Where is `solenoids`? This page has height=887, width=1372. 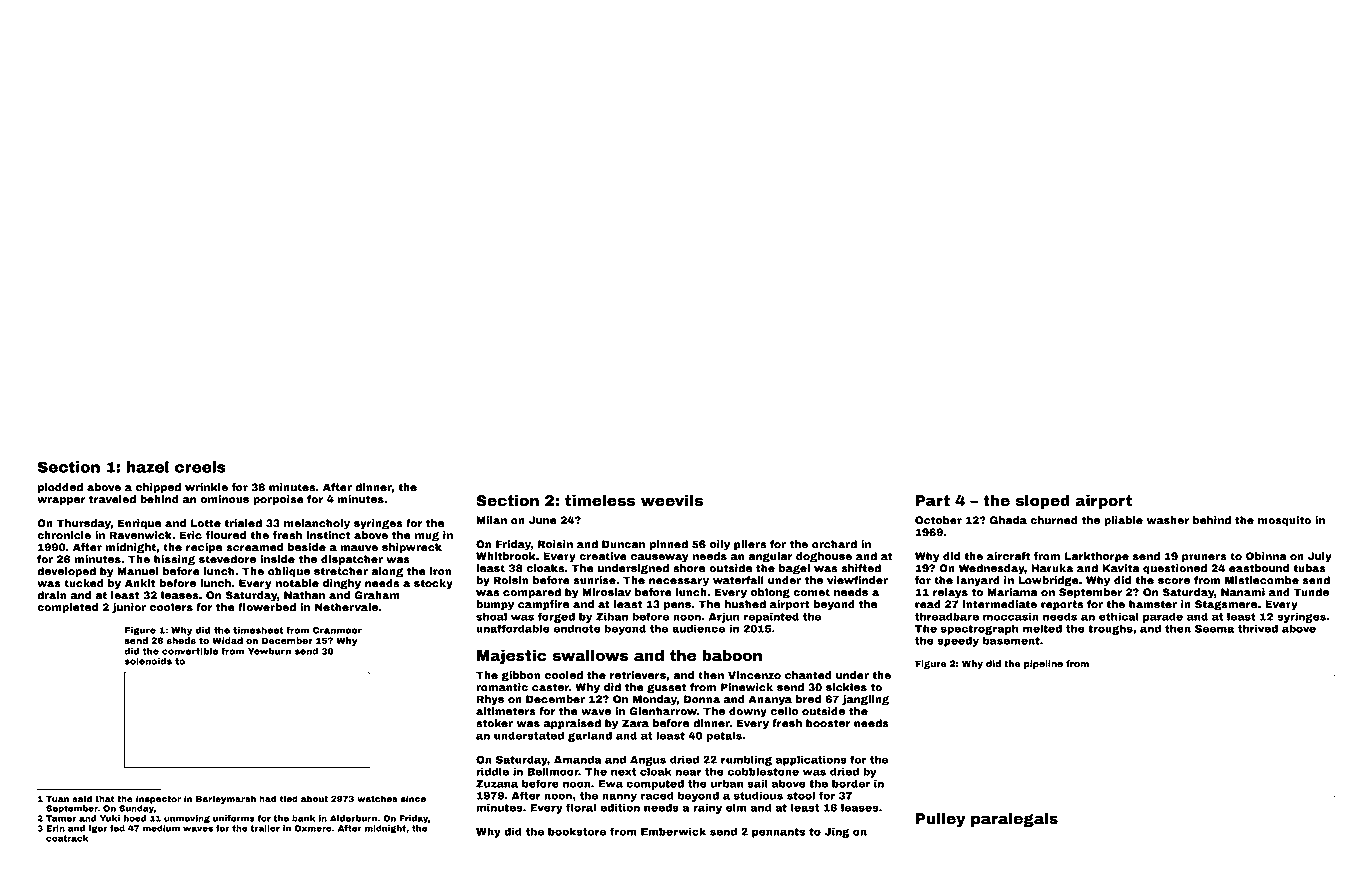 solenoids is located at coordinates (148, 661).
